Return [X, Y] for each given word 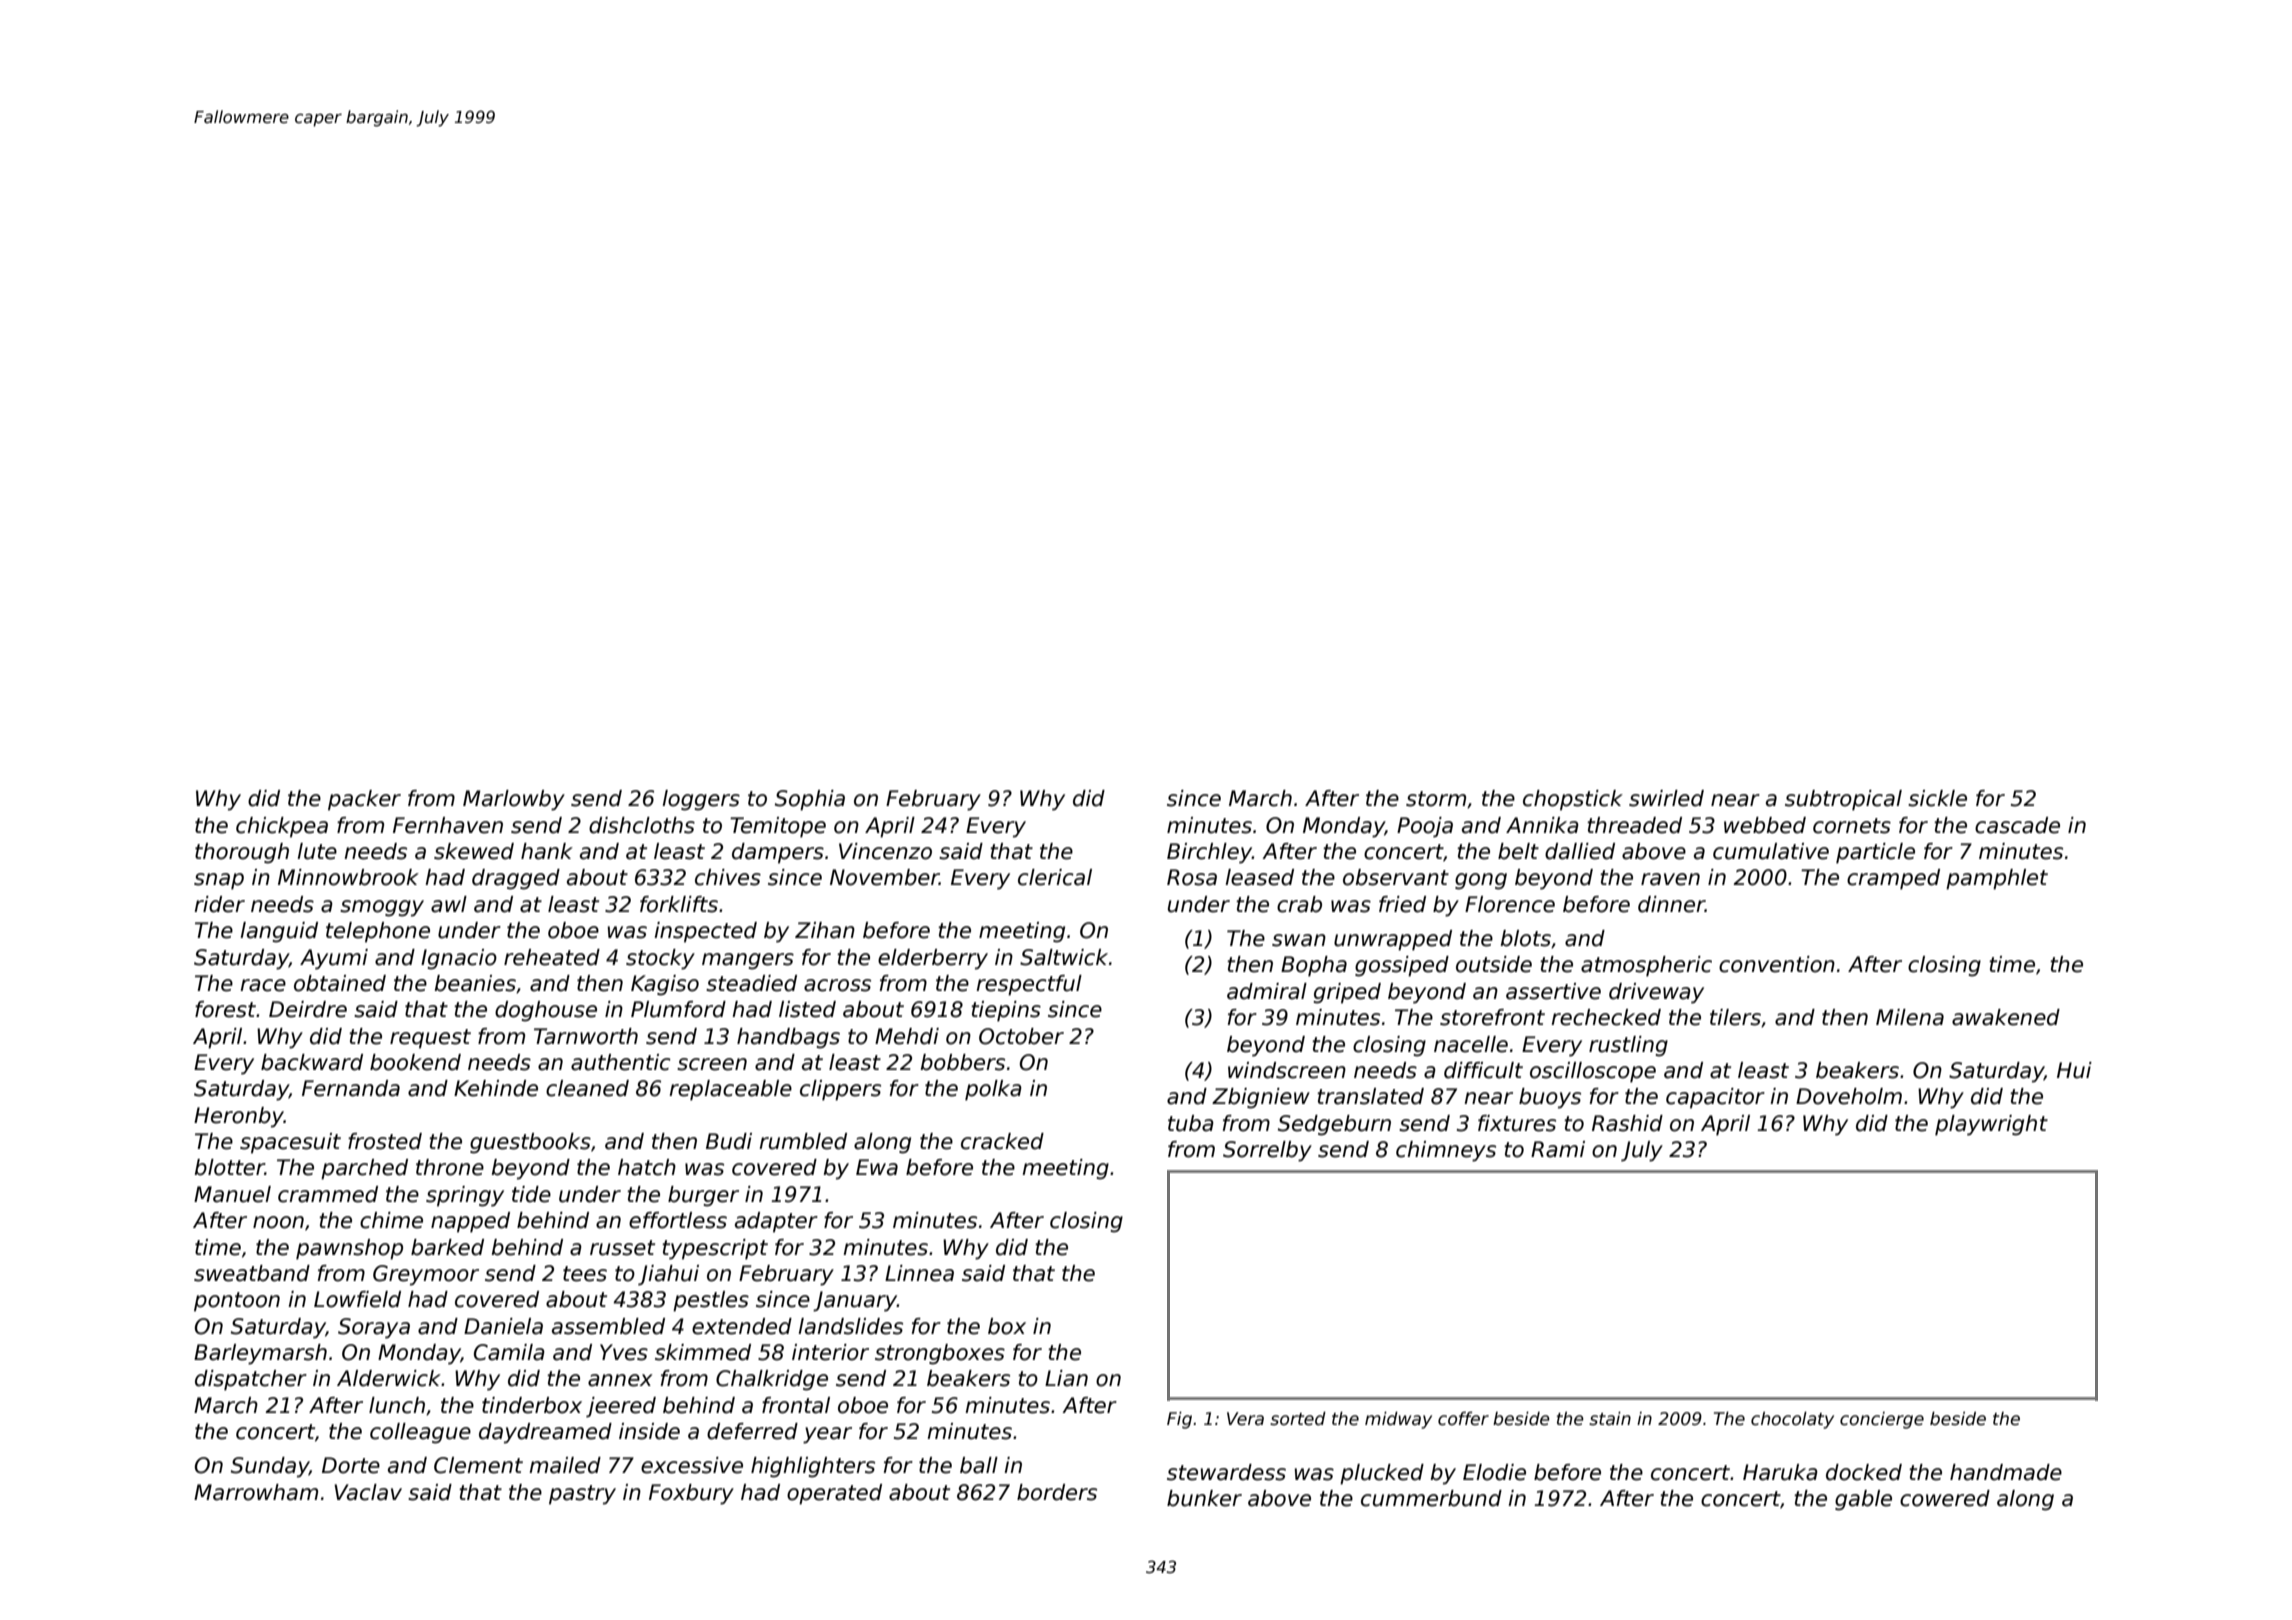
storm [1436, 799]
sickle [1937, 798]
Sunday [270, 1467]
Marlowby [514, 800]
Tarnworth [586, 1036]
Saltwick [1064, 957]
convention [1777, 964]
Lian [1066, 1378]
